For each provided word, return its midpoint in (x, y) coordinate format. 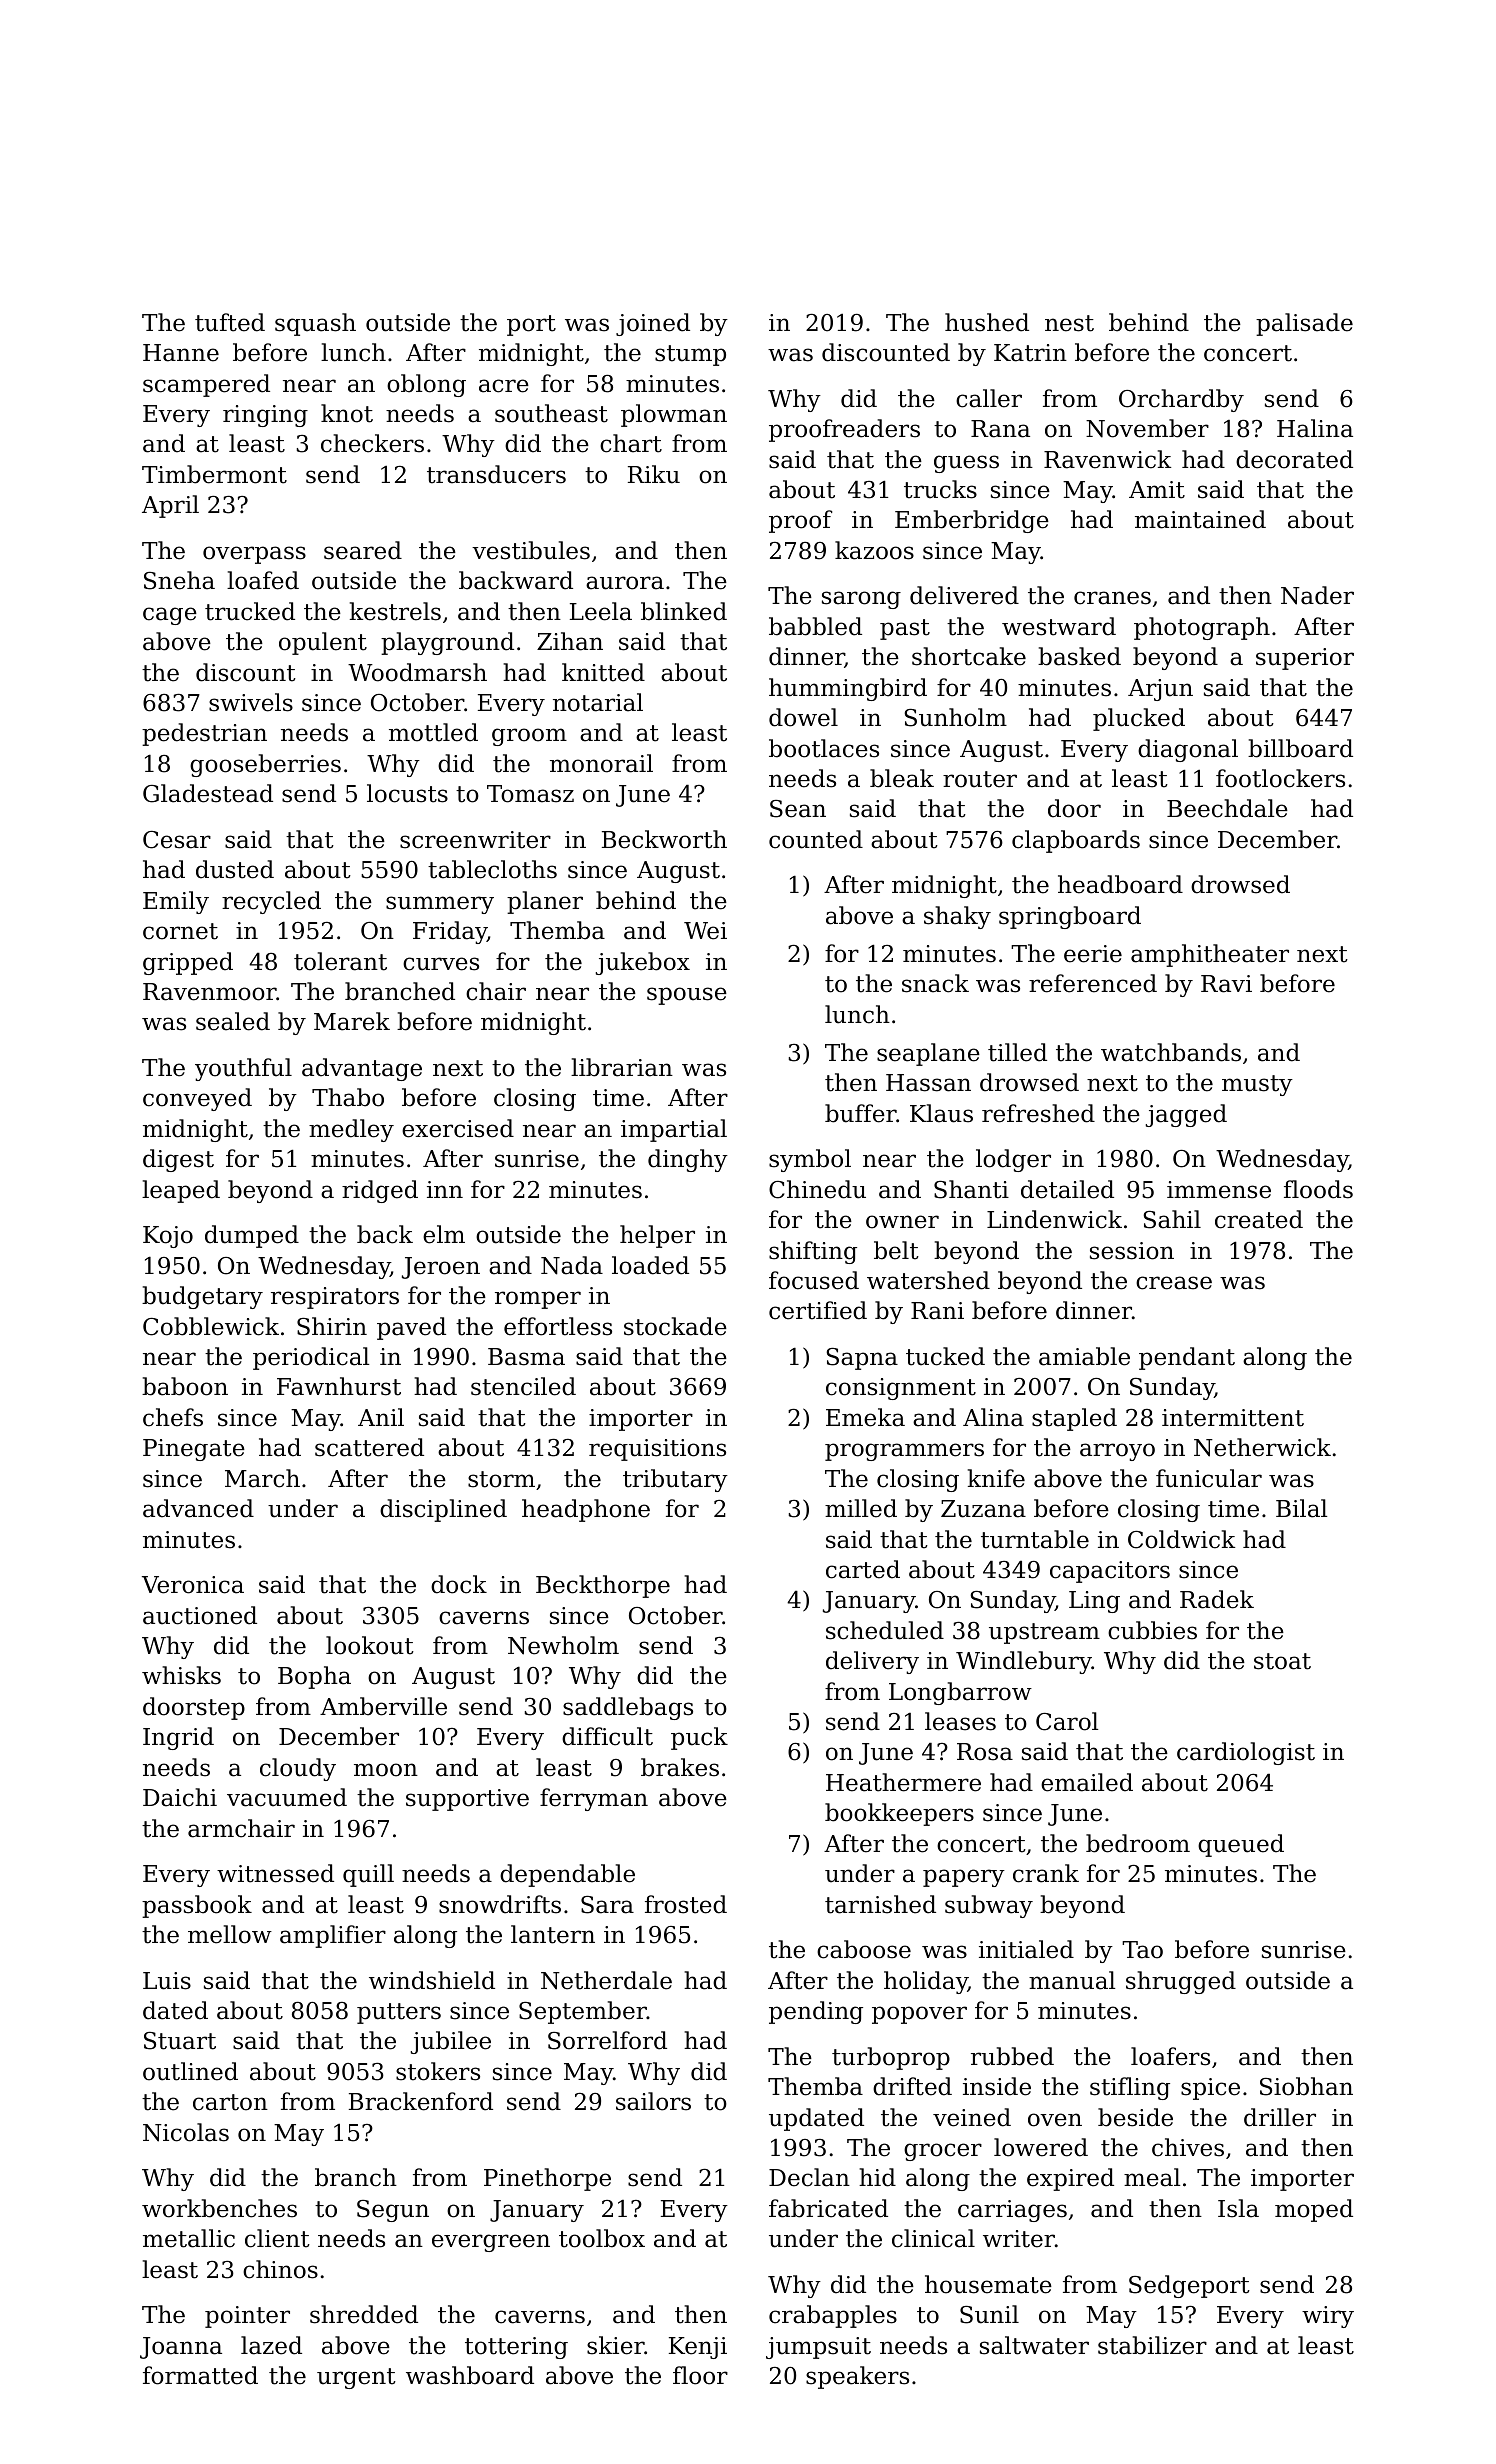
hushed (987, 322)
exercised (458, 1128)
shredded (364, 2314)
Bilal (1301, 1508)
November (1147, 428)
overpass (254, 555)
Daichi (180, 1797)
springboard (1070, 917)
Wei (705, 931)
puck (699, 1738)
